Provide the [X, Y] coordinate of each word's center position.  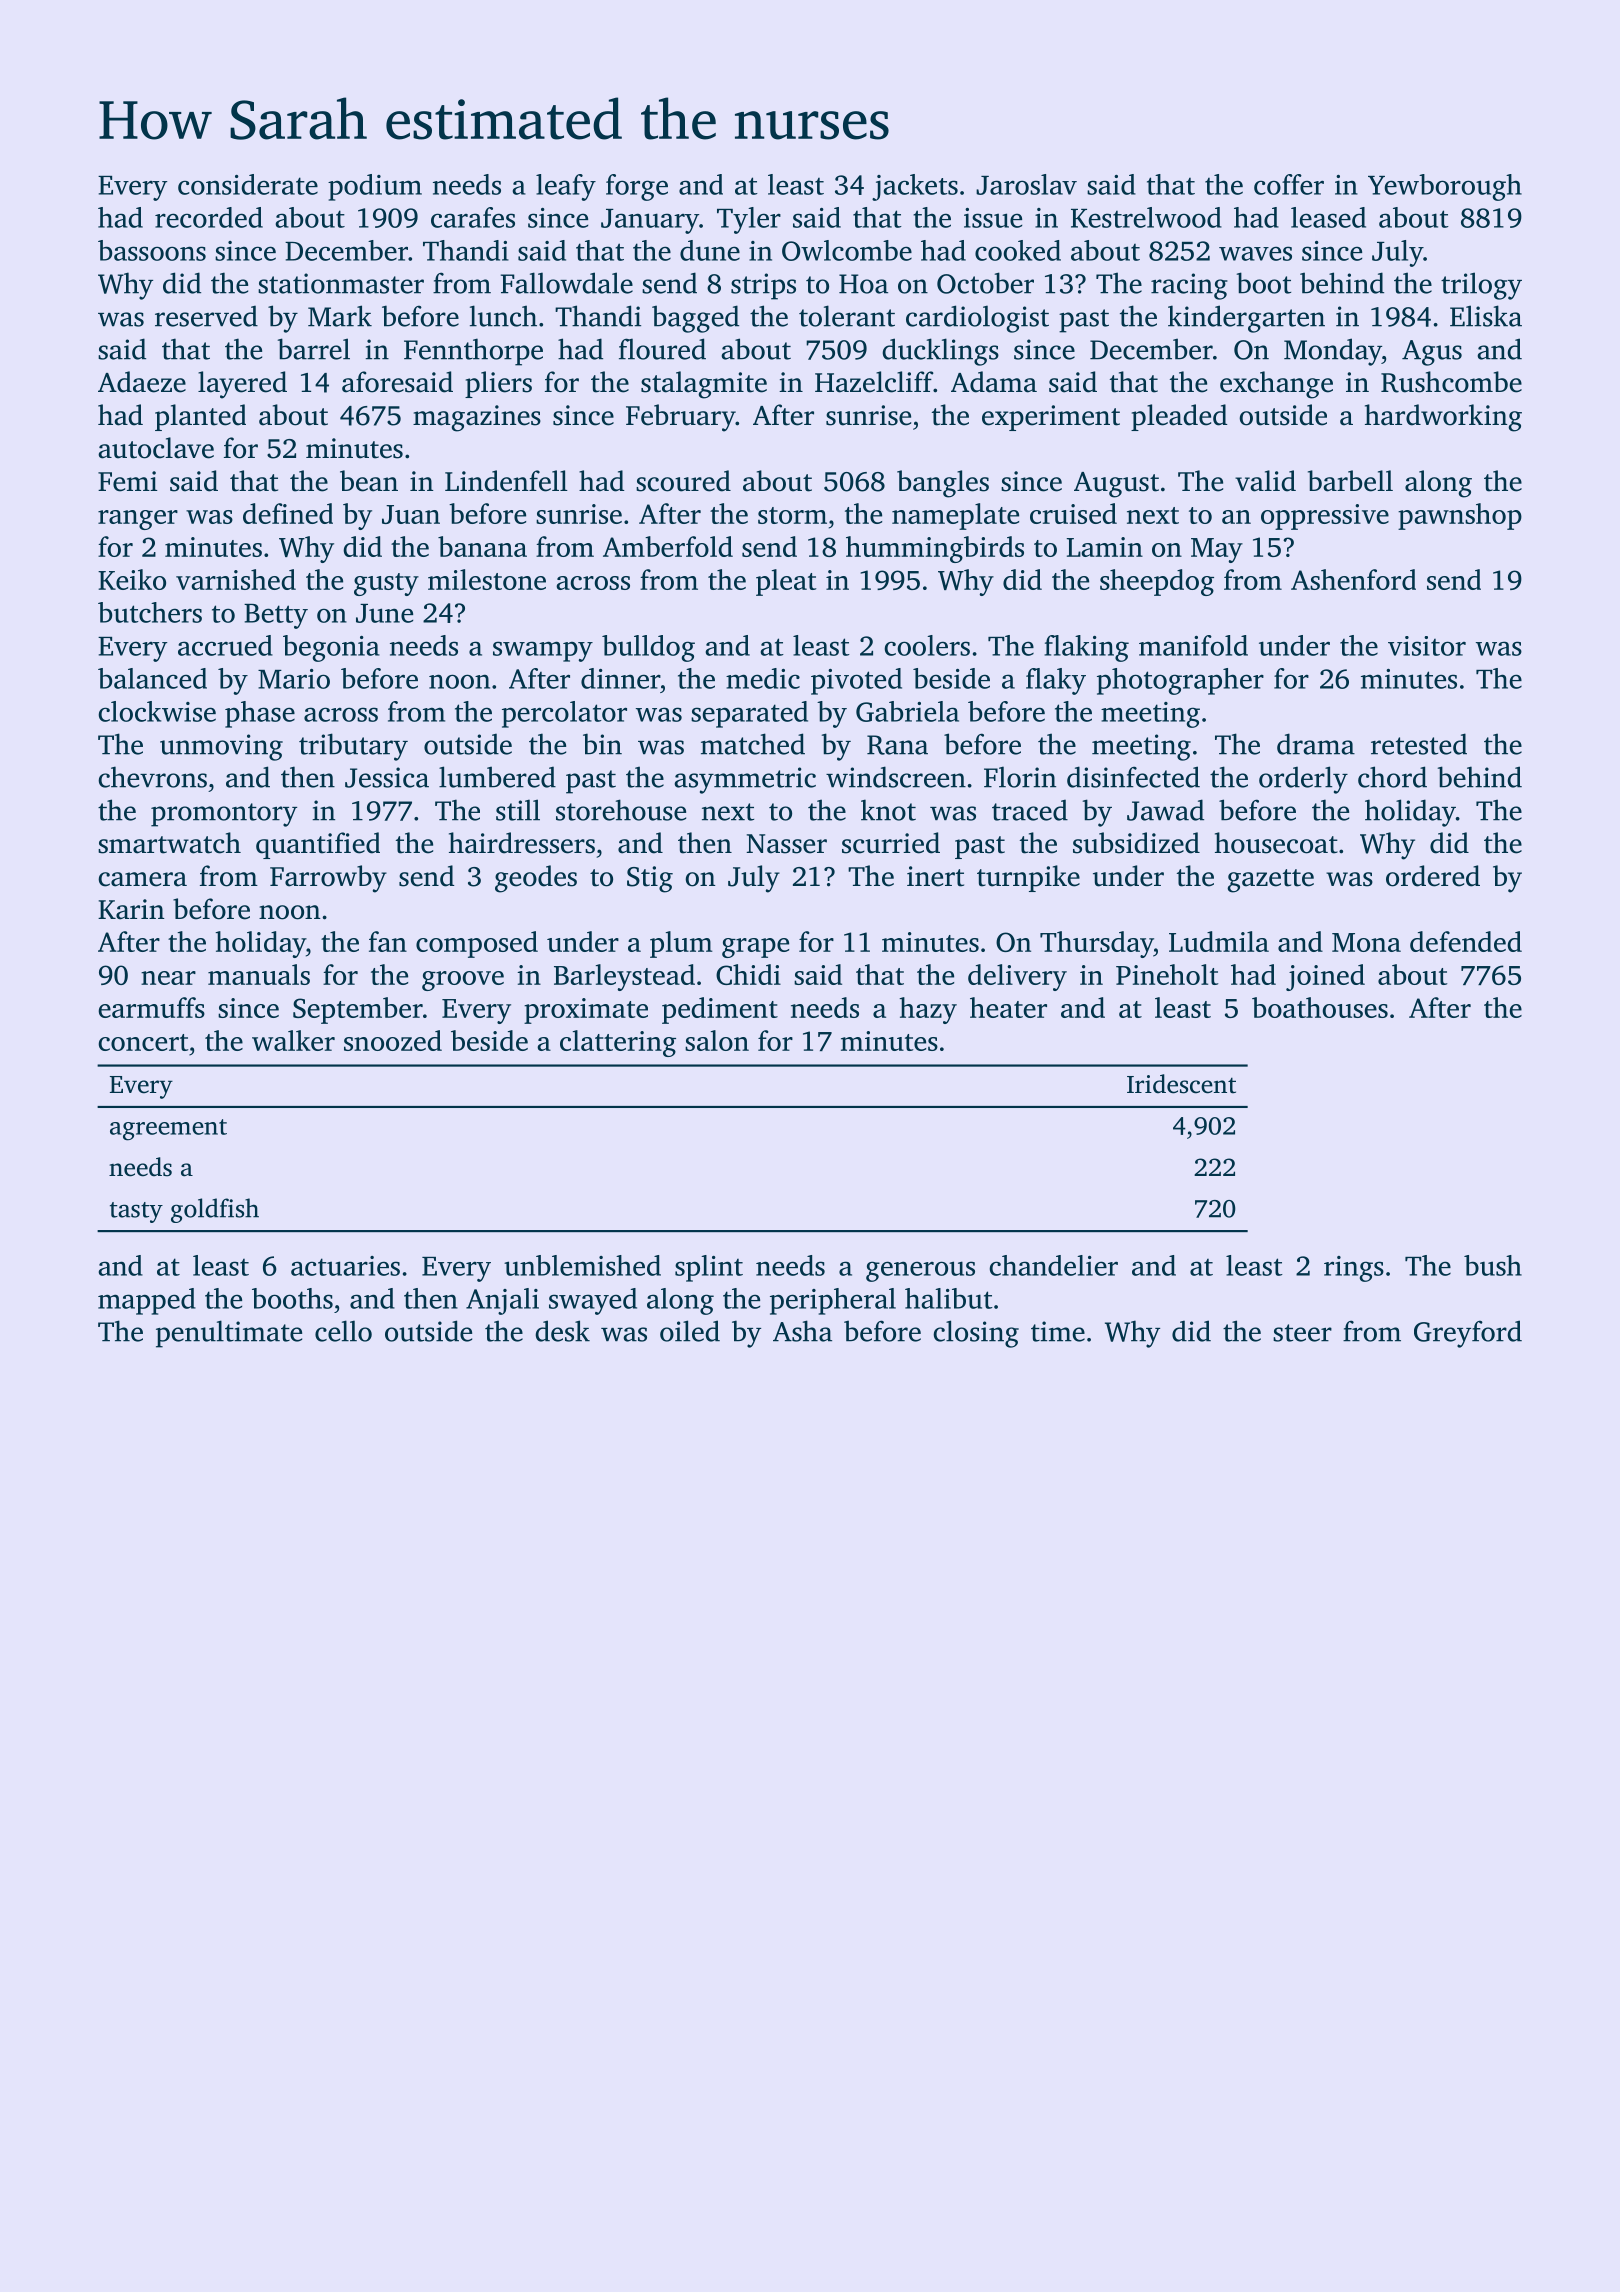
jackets [915, 187]
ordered [1433, 876]
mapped [147, 1301]
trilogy [1481, 286]
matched [753, 744]
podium [375, 187]
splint [709, 1268]
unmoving [221, 747]
